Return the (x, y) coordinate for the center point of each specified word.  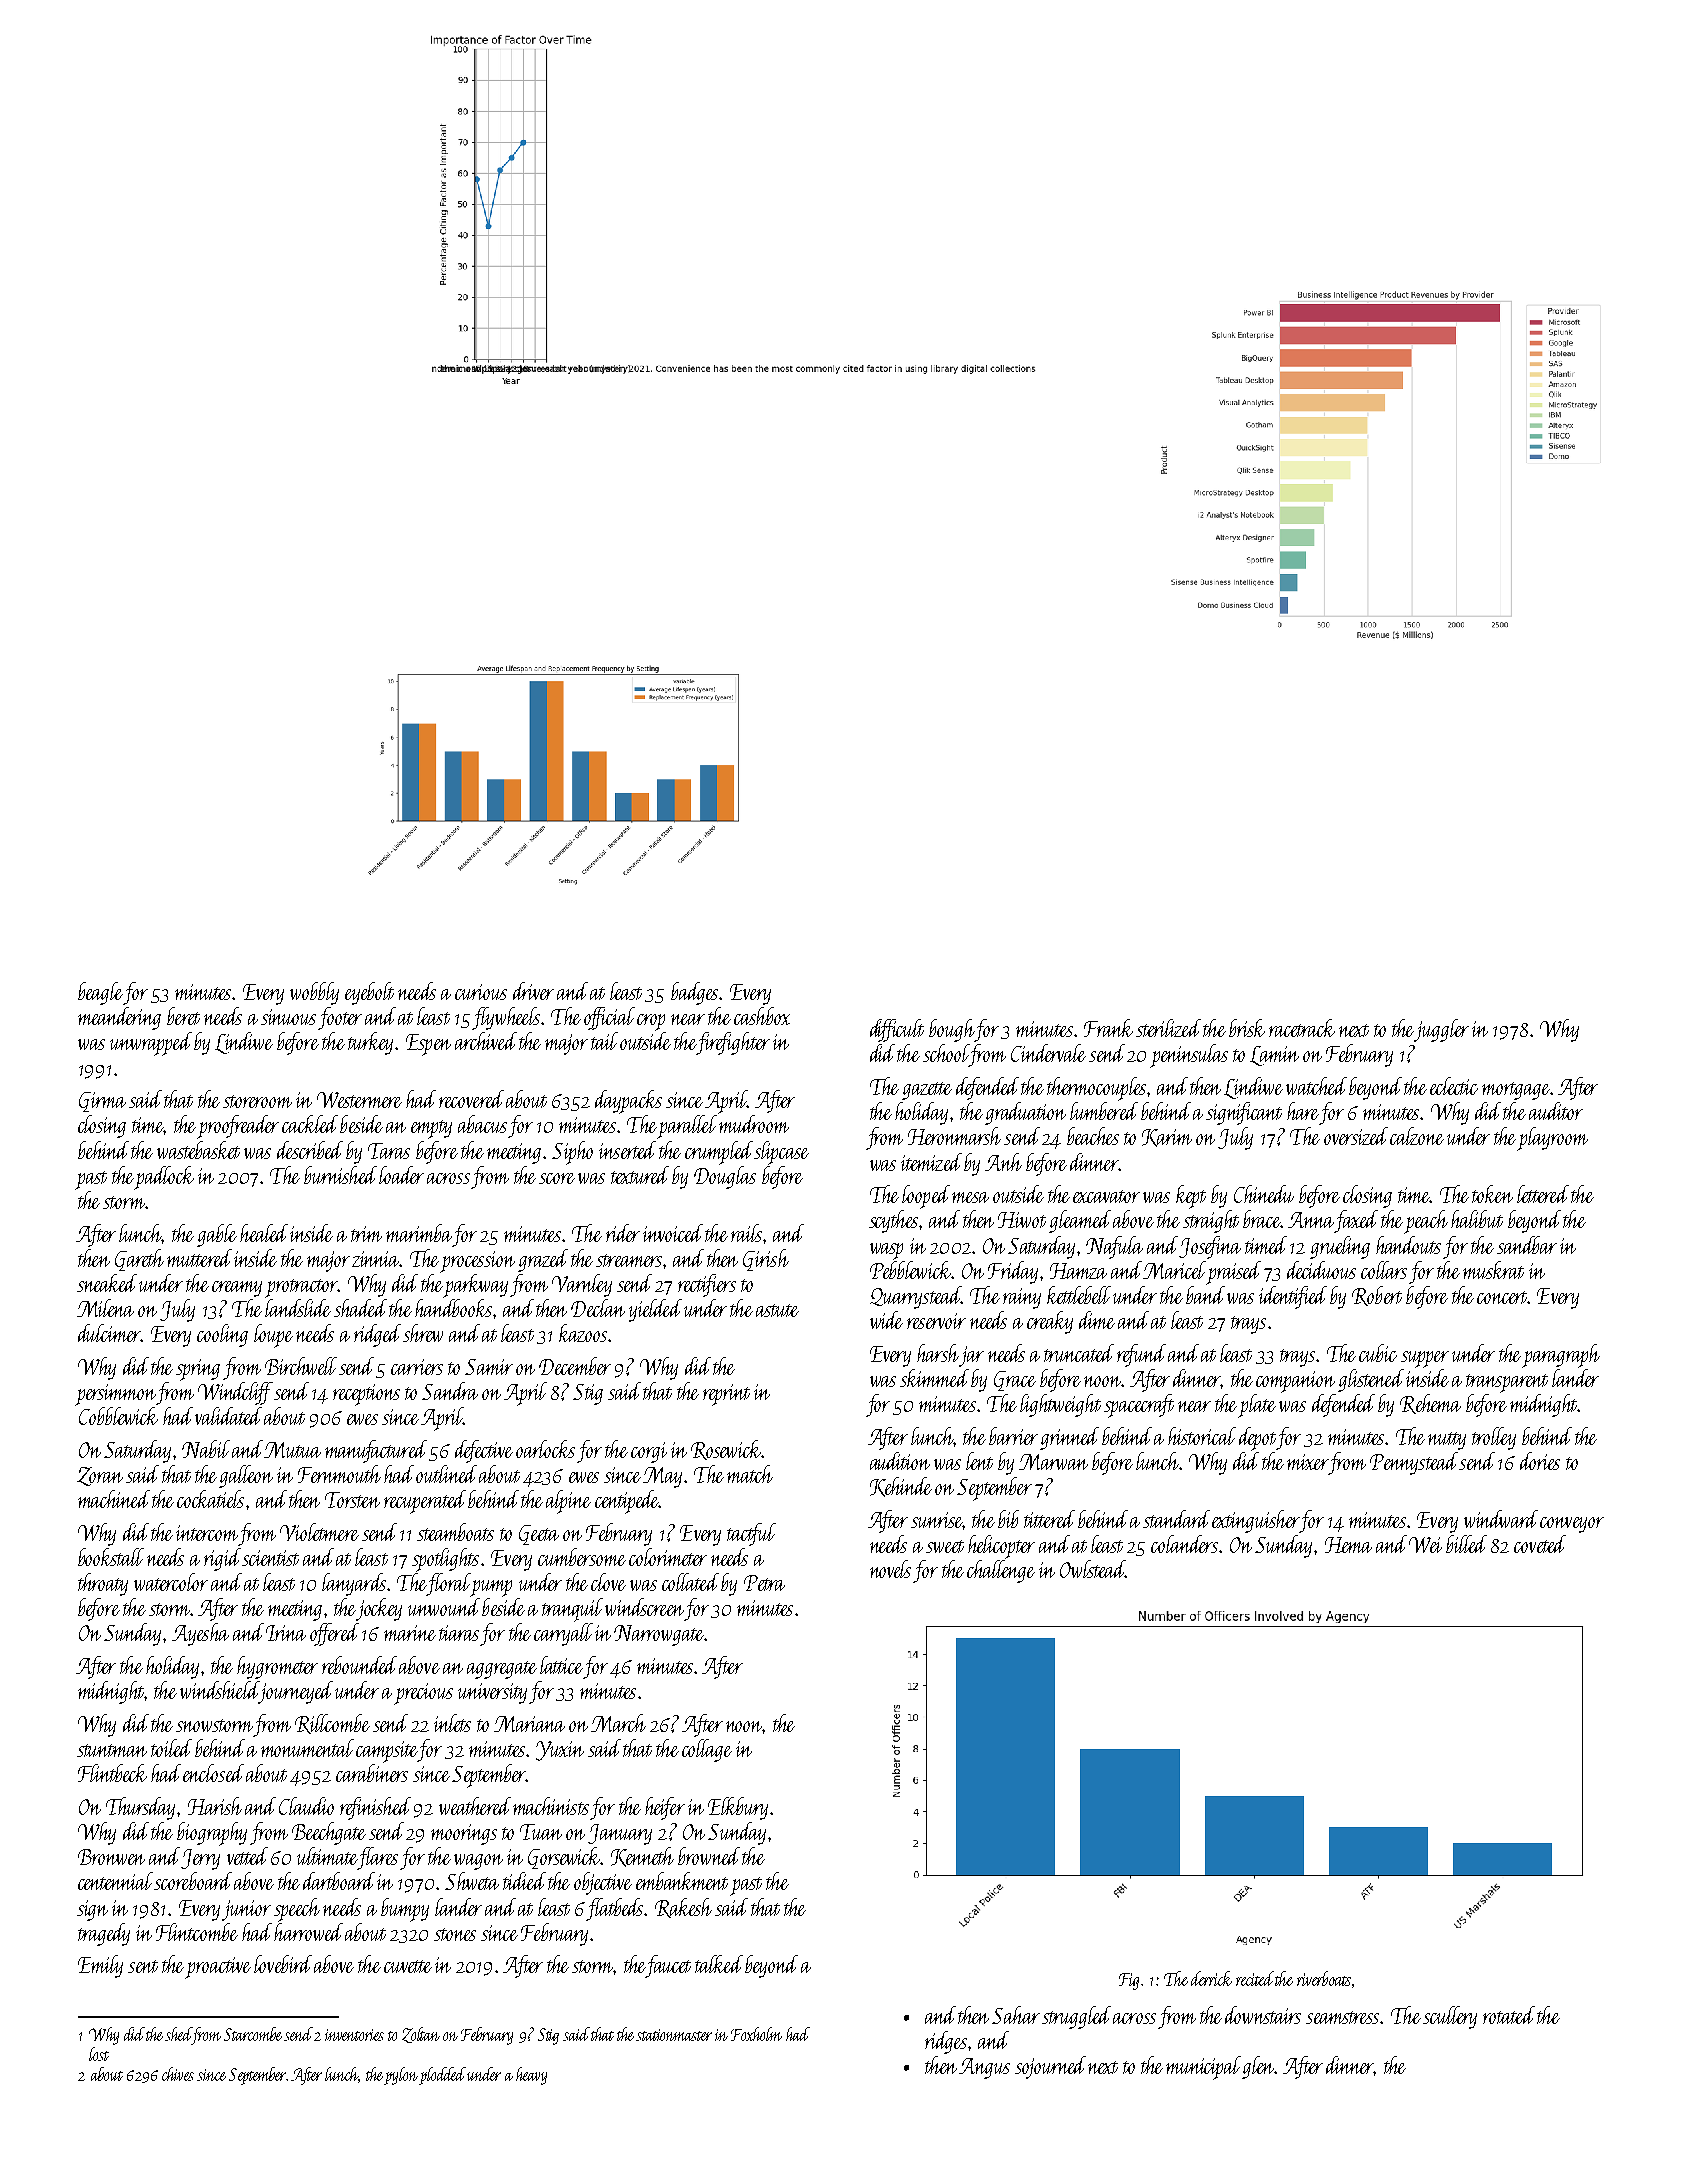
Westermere (359, 1100)
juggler (1441, 1030)
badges (694, 993)
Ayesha (200, 1634)
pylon (402, 2076)
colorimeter (668, 1557)
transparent (1507, 1383)
